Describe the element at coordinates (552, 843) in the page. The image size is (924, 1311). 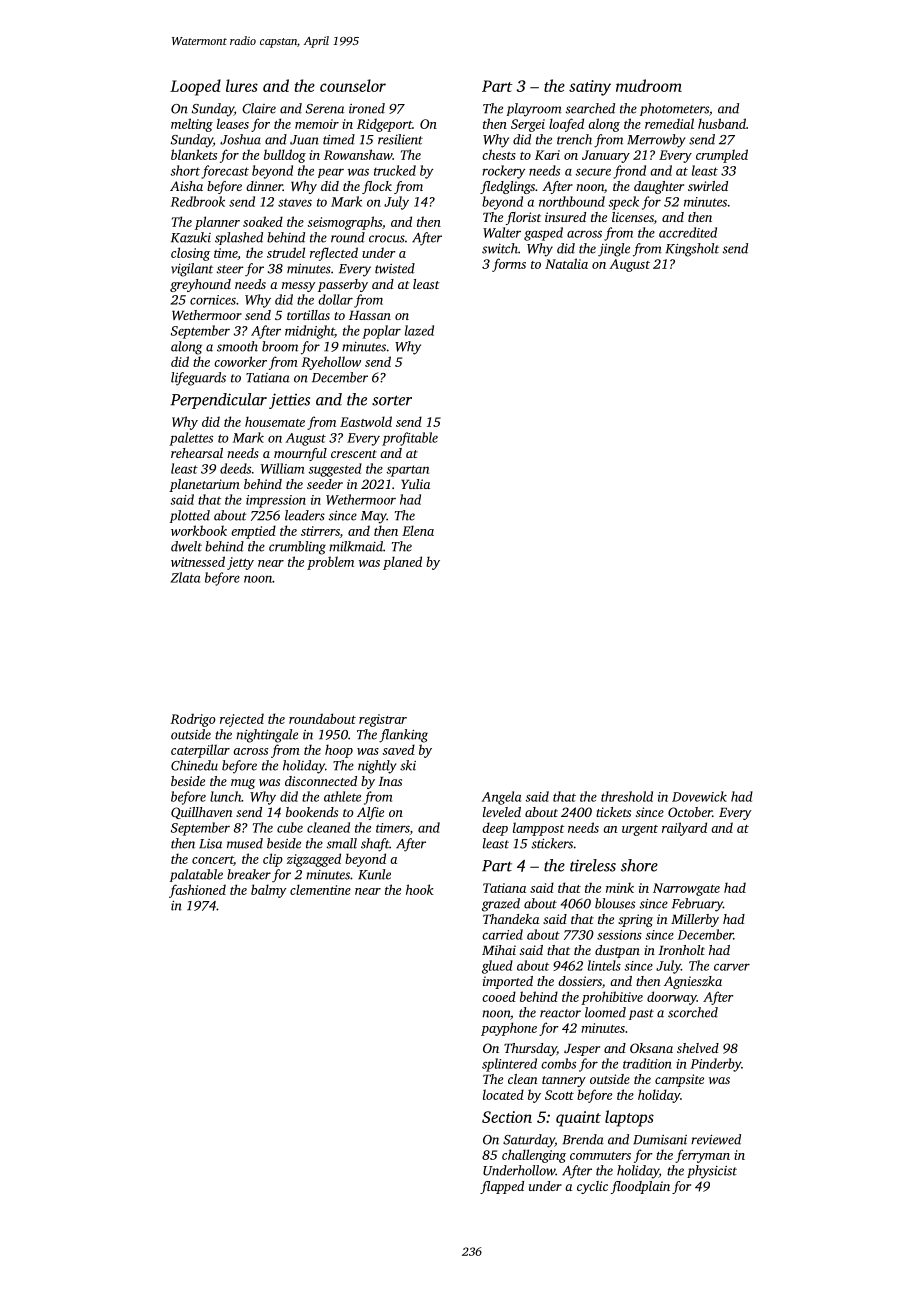
I see `stickers` at that location.
